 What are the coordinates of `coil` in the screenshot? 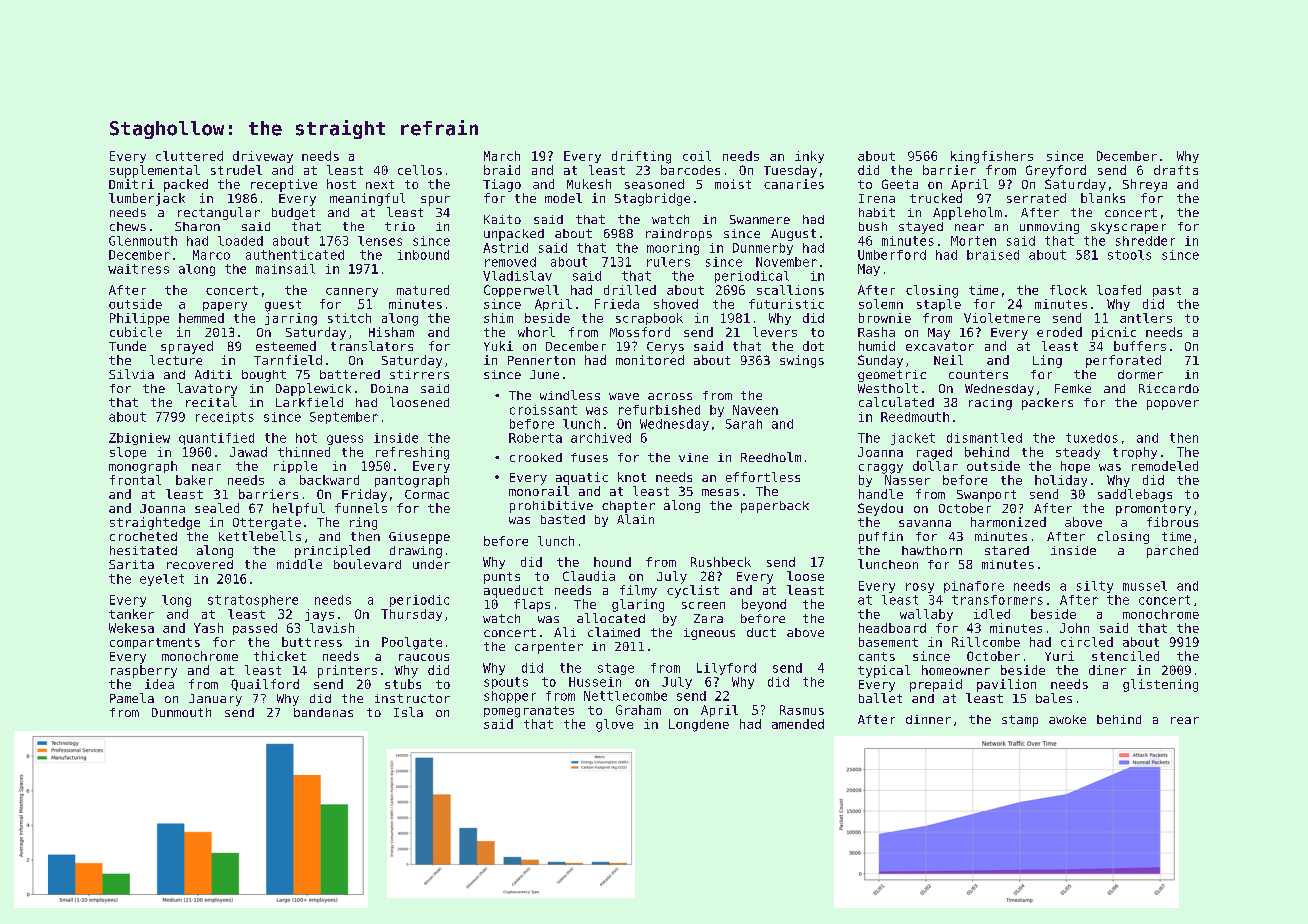 It's located at (697, 156).
